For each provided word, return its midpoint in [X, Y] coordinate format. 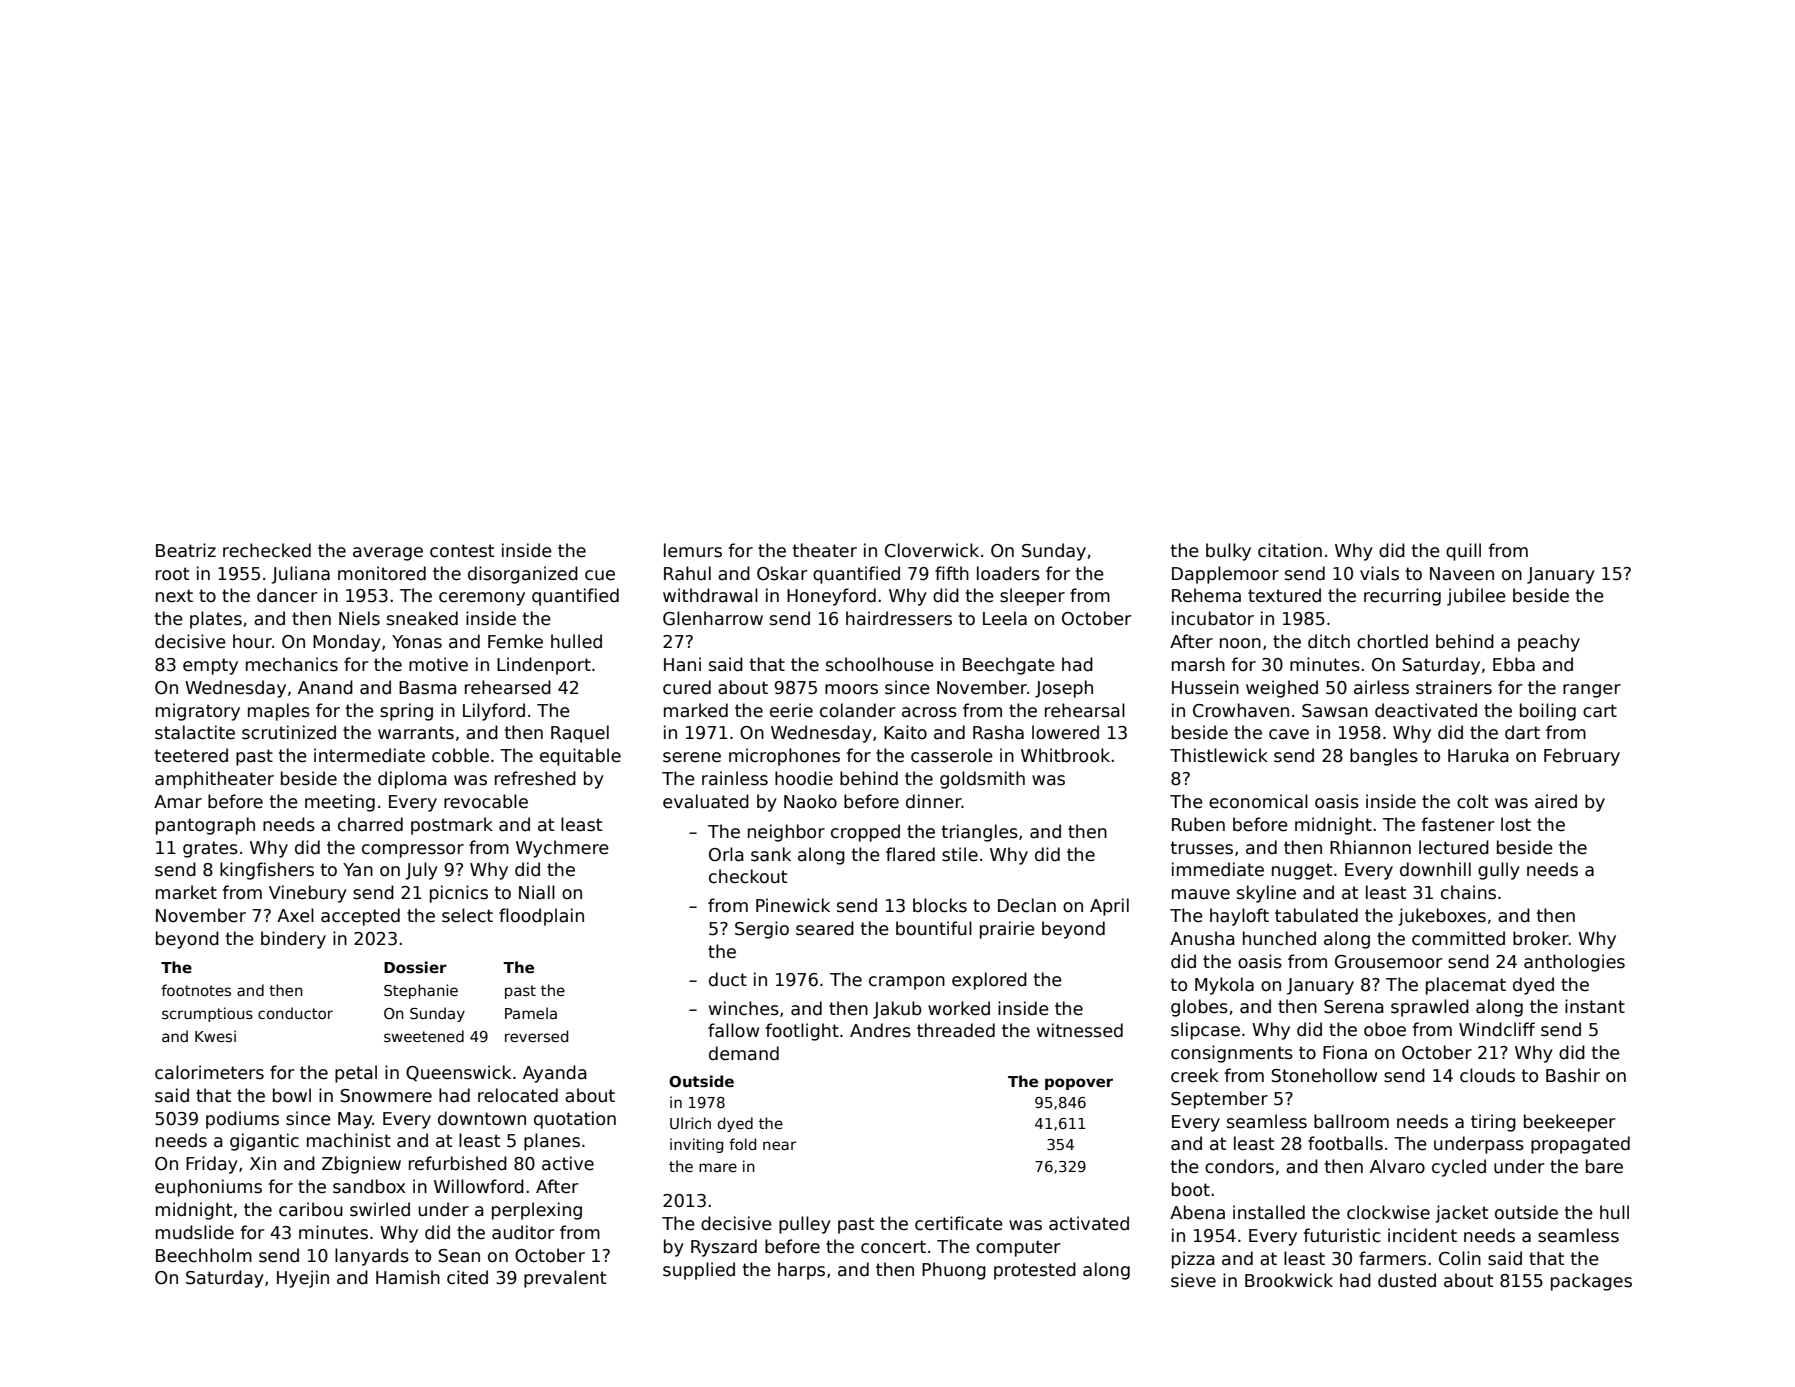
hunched [1279, 938]
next [174, 596]
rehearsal [1085, 710]
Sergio [762, 930]
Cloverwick [932, 550]
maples [279, 712]
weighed [1282, 689]
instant [1595, 1006]
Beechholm [204, 1255]
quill [1463, 552]
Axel [295, 915]
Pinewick [793, 905]
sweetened [424, 1036]
